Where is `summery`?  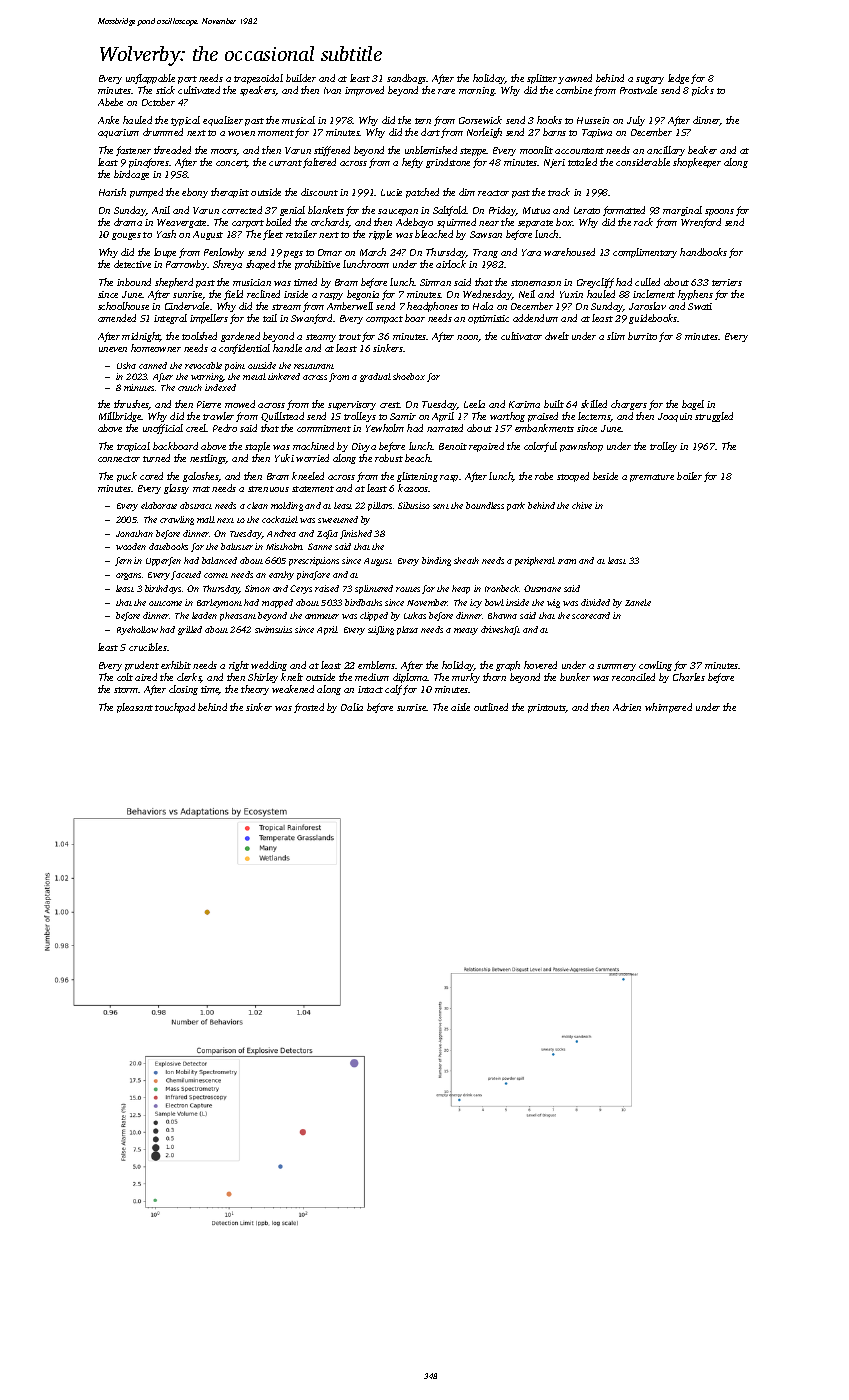 summery is located at coordinates (616, 667).
